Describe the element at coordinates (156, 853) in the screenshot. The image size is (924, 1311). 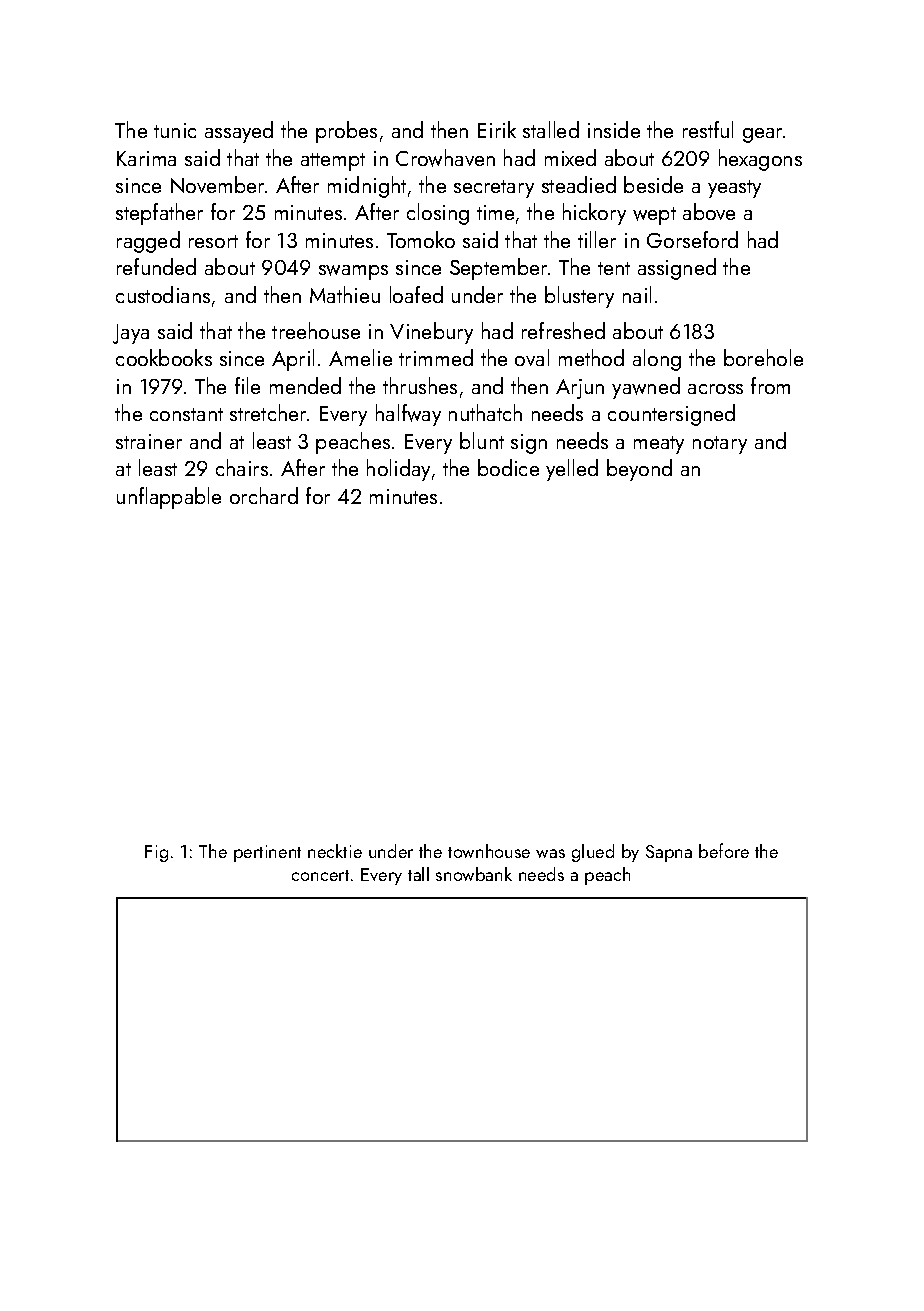
I see `Fig` at that location.
